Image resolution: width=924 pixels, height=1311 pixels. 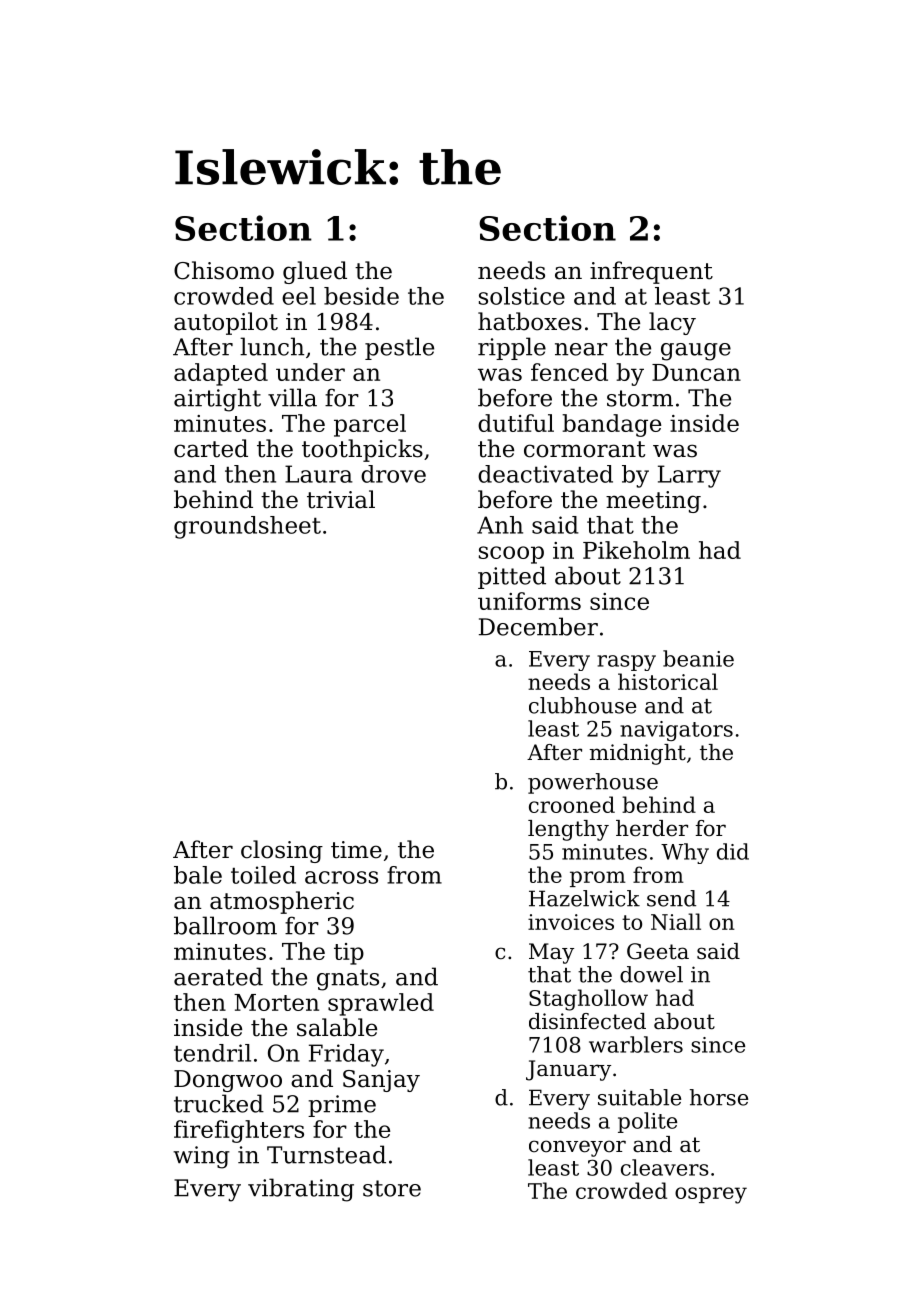 I want to click on autopilot, so click(x=226, y=323).
